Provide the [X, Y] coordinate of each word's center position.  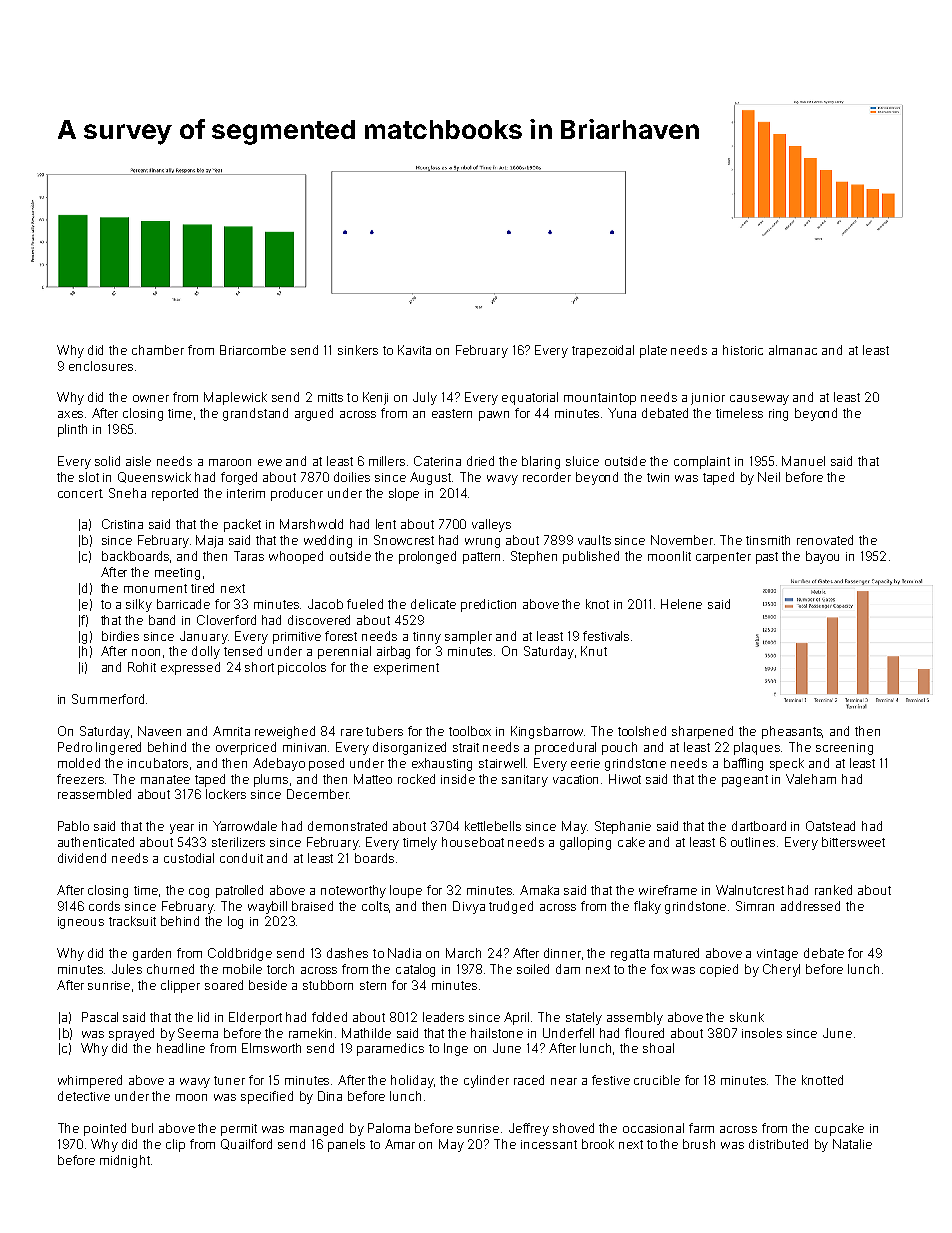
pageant [745, 781]
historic [743, 350]
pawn [494, 416]
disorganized [409, 748]
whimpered [90, 1081]
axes [70, 414]
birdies [120, 636]
